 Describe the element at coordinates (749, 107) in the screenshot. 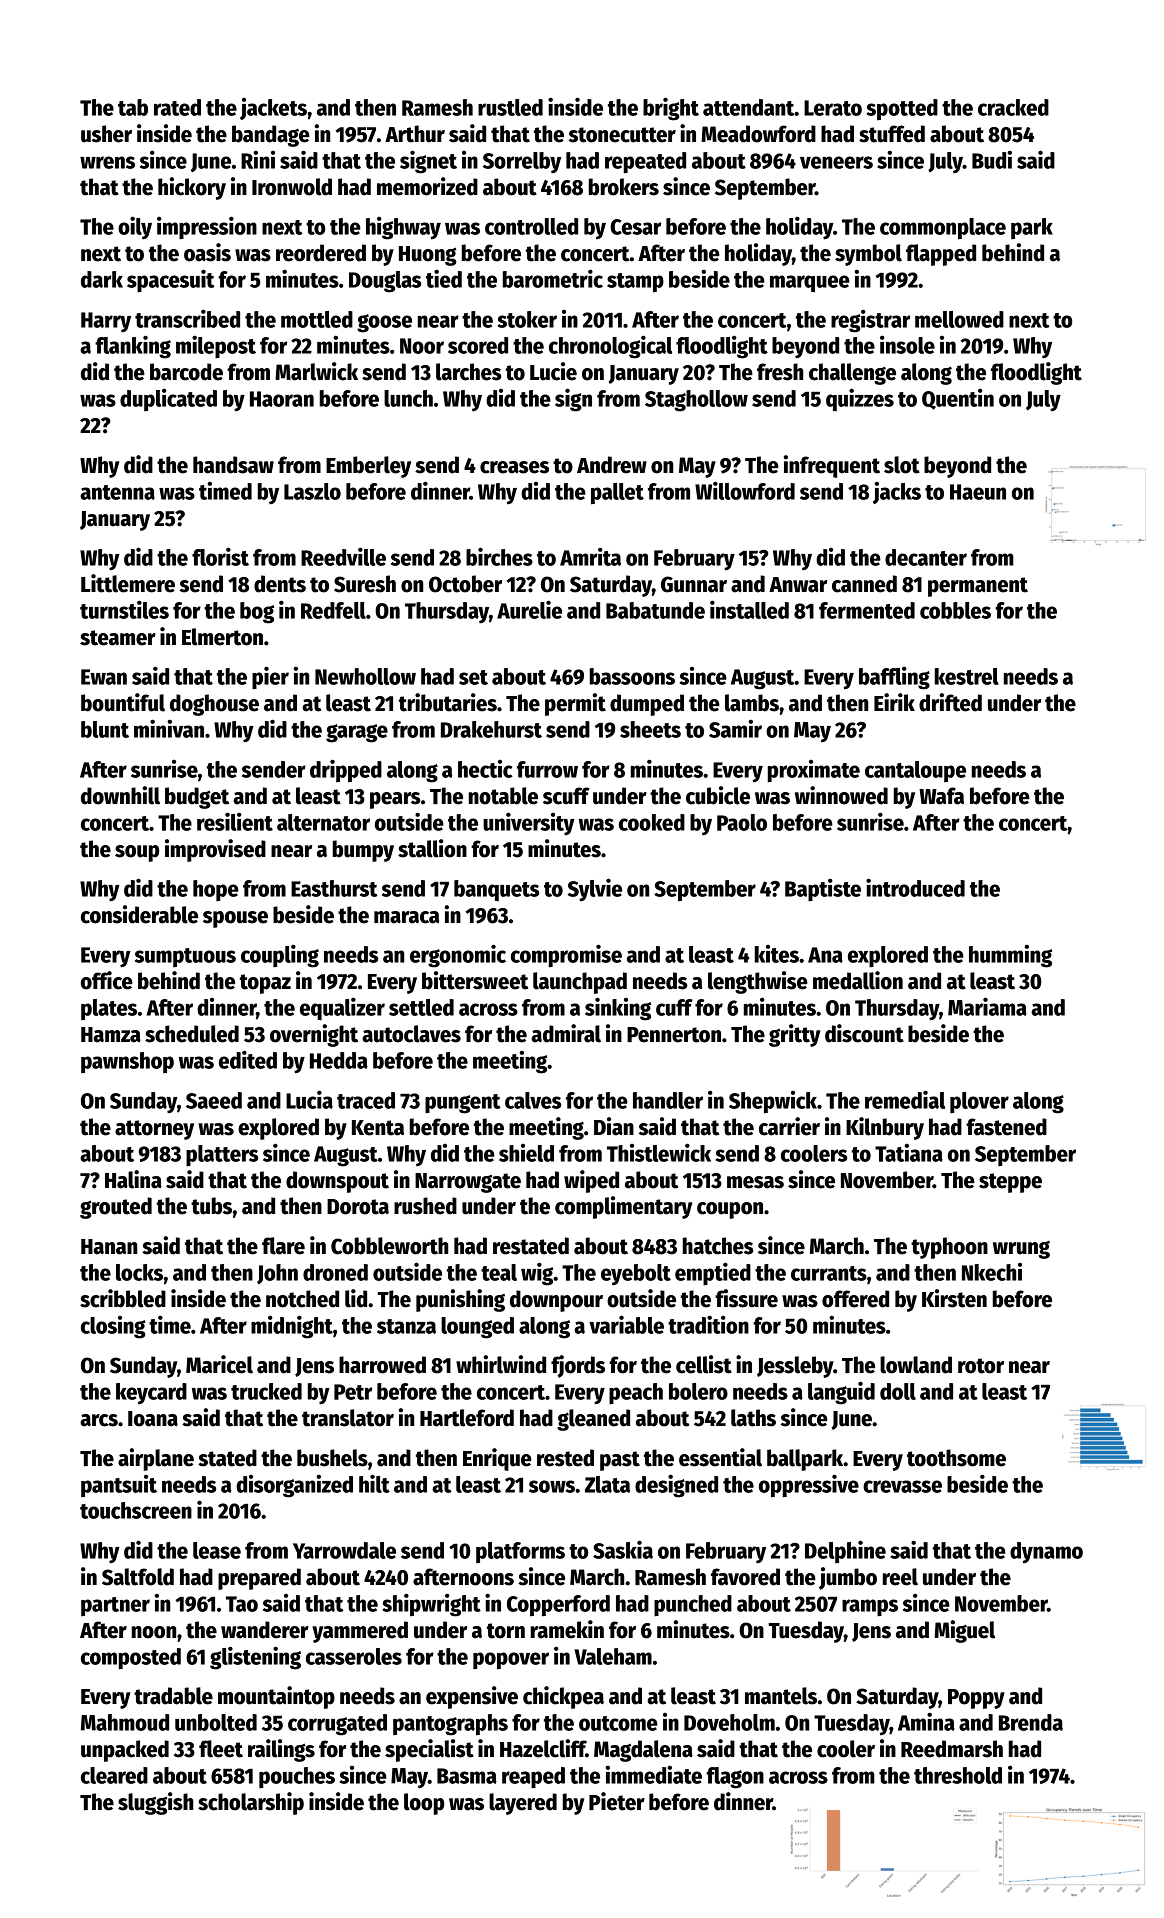

I see `attendant` at that location.
